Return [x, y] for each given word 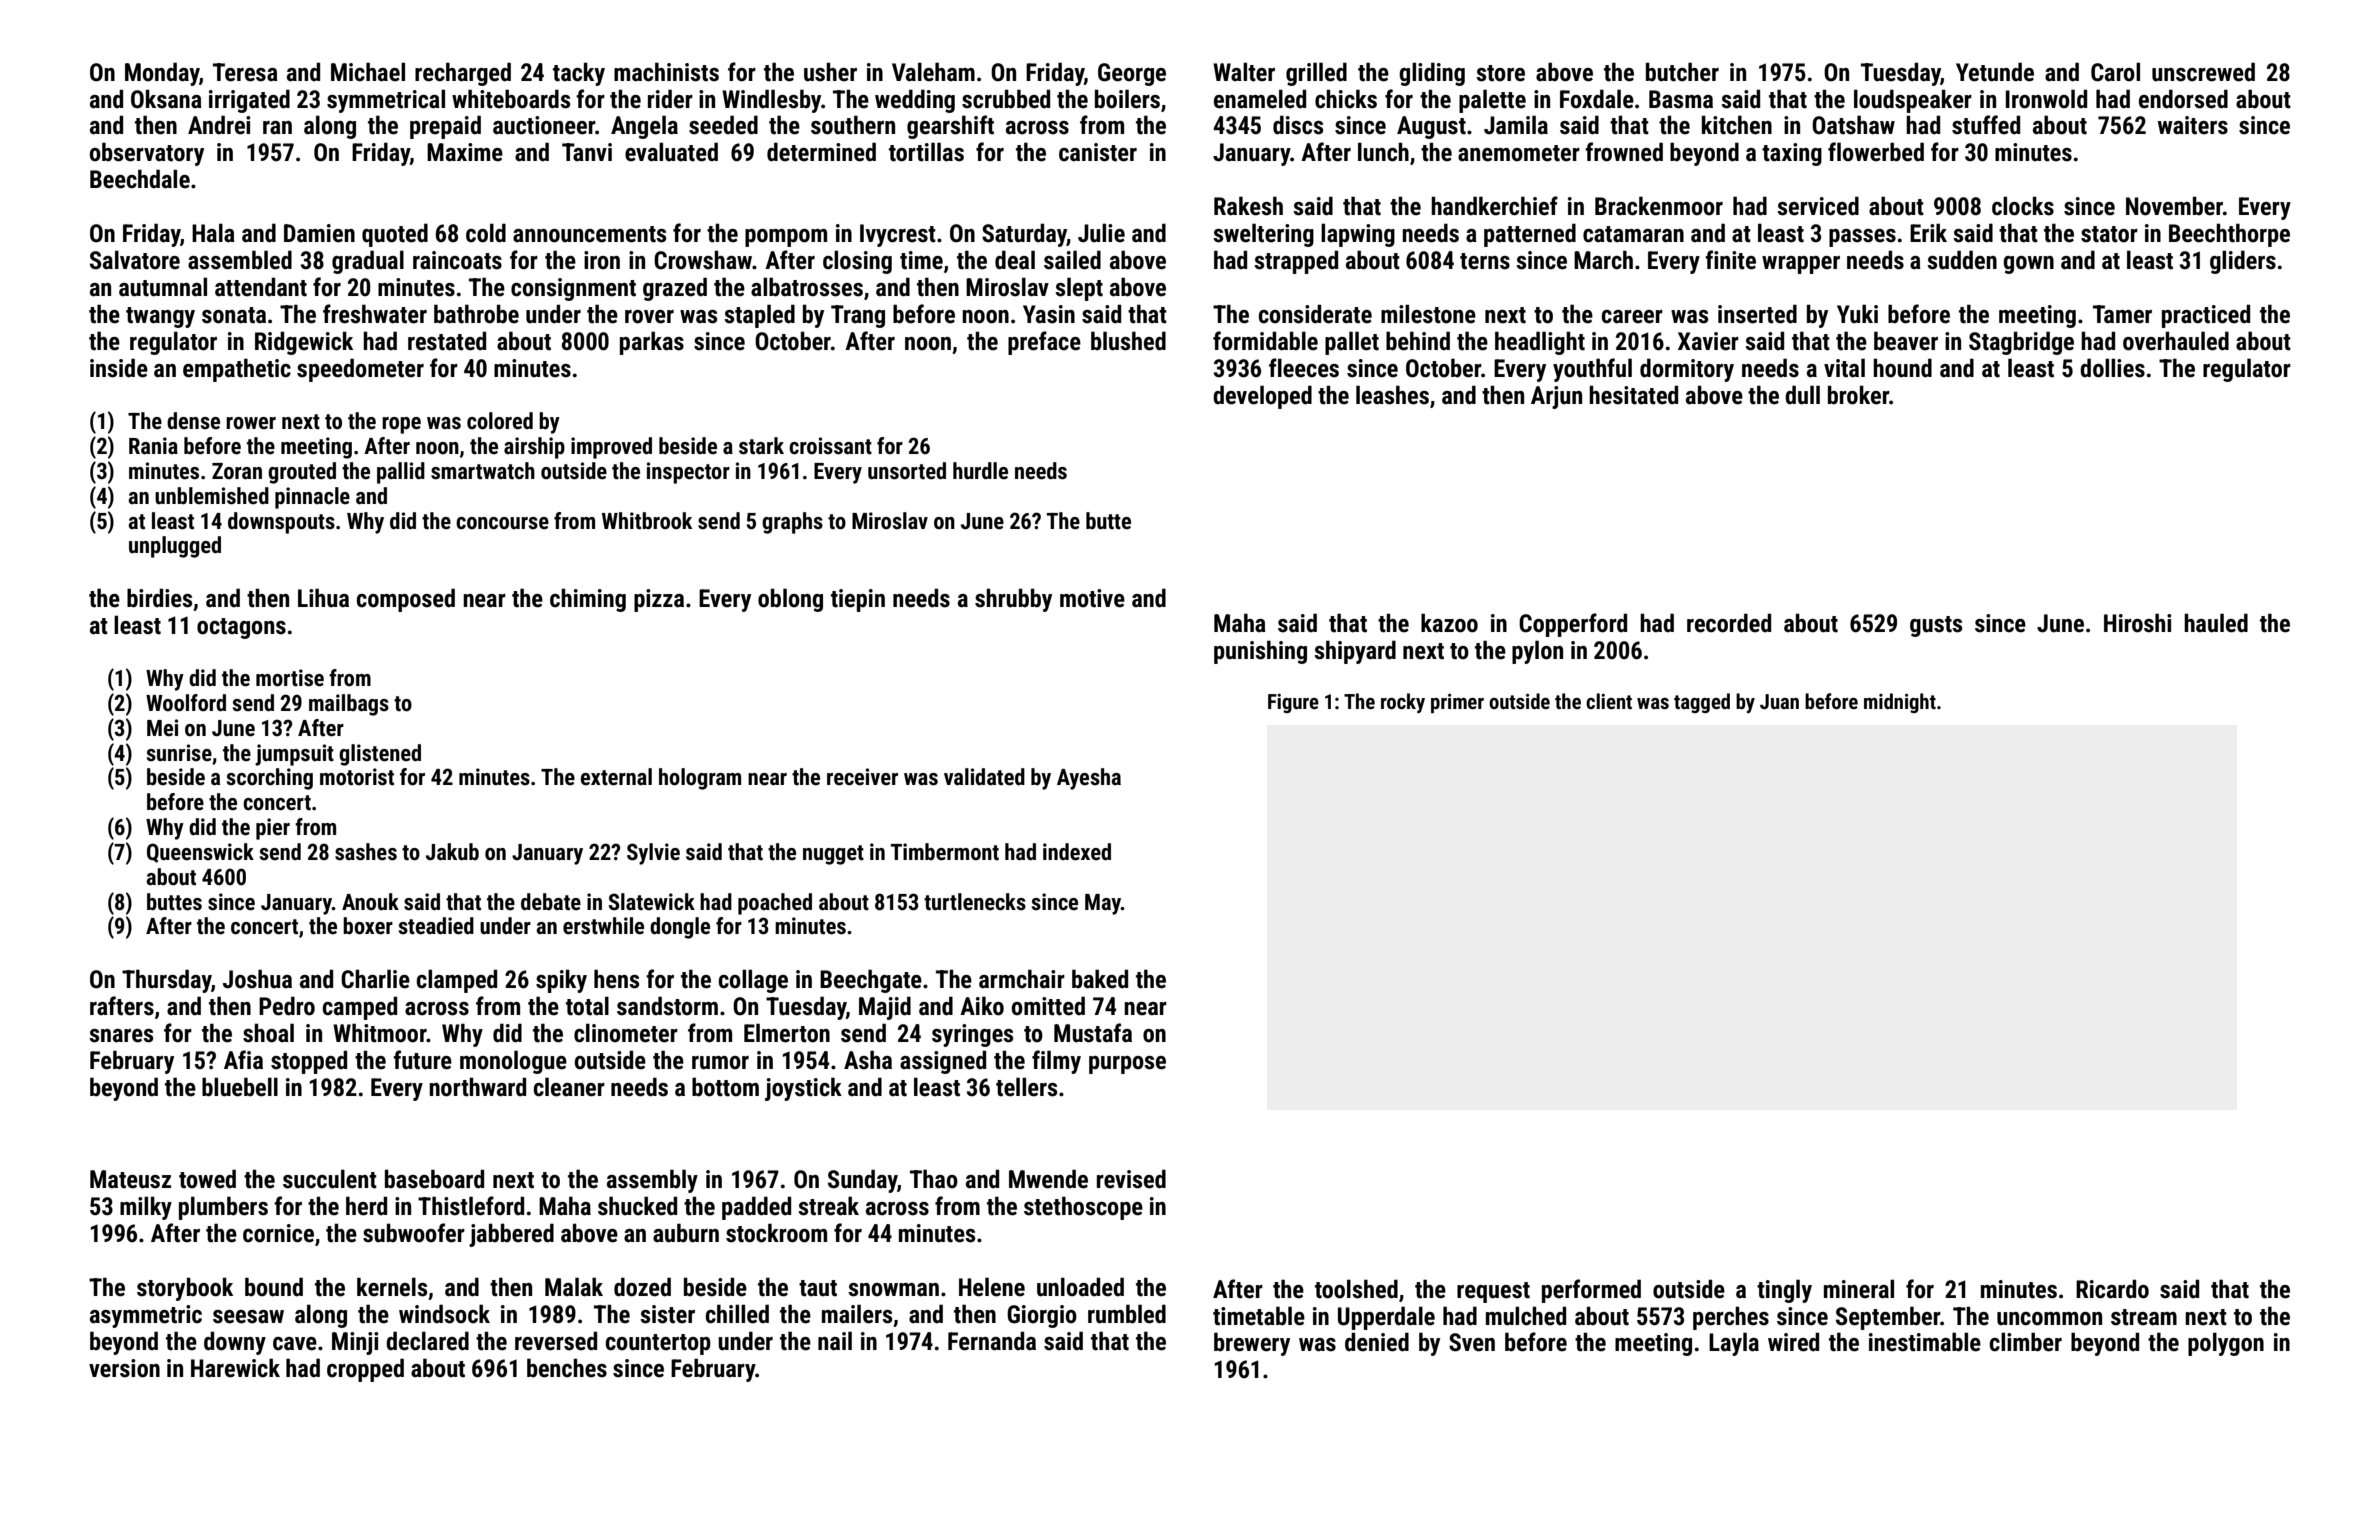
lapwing [1358, 235]
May [1103, 904]
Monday [162, 74]
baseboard [434, 1179]
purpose [1127, 1065]
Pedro [287, 1006]
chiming [588, 600]
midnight [1900, 703]
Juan [1779, 701]
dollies [2112, 368]
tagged [1702, 703]
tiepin [858, 600]
